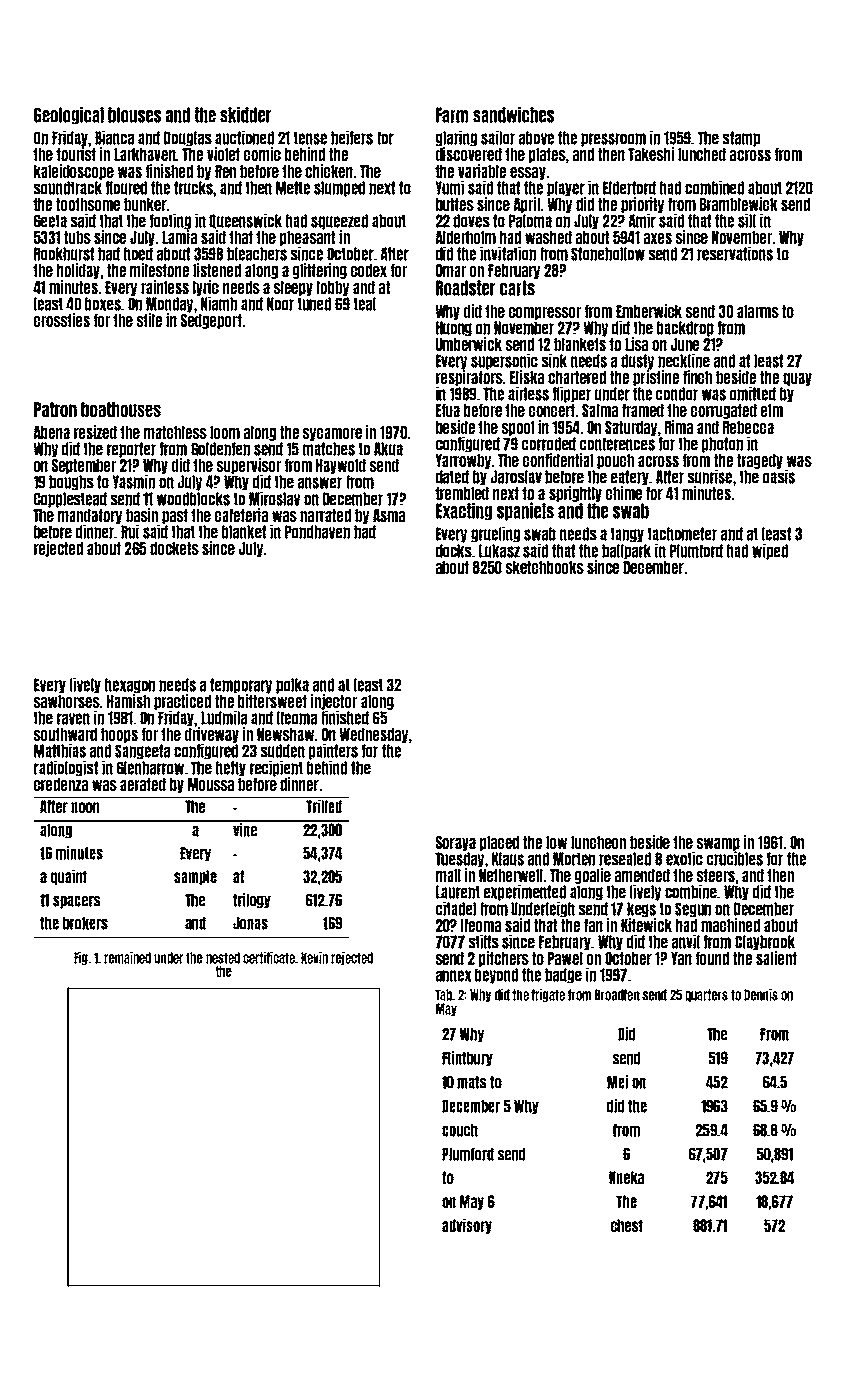 The image size is (849, 1400). What do you see at coordinates (223, 958) in the image?
I see `nested` at bounding box center [223, 958].
